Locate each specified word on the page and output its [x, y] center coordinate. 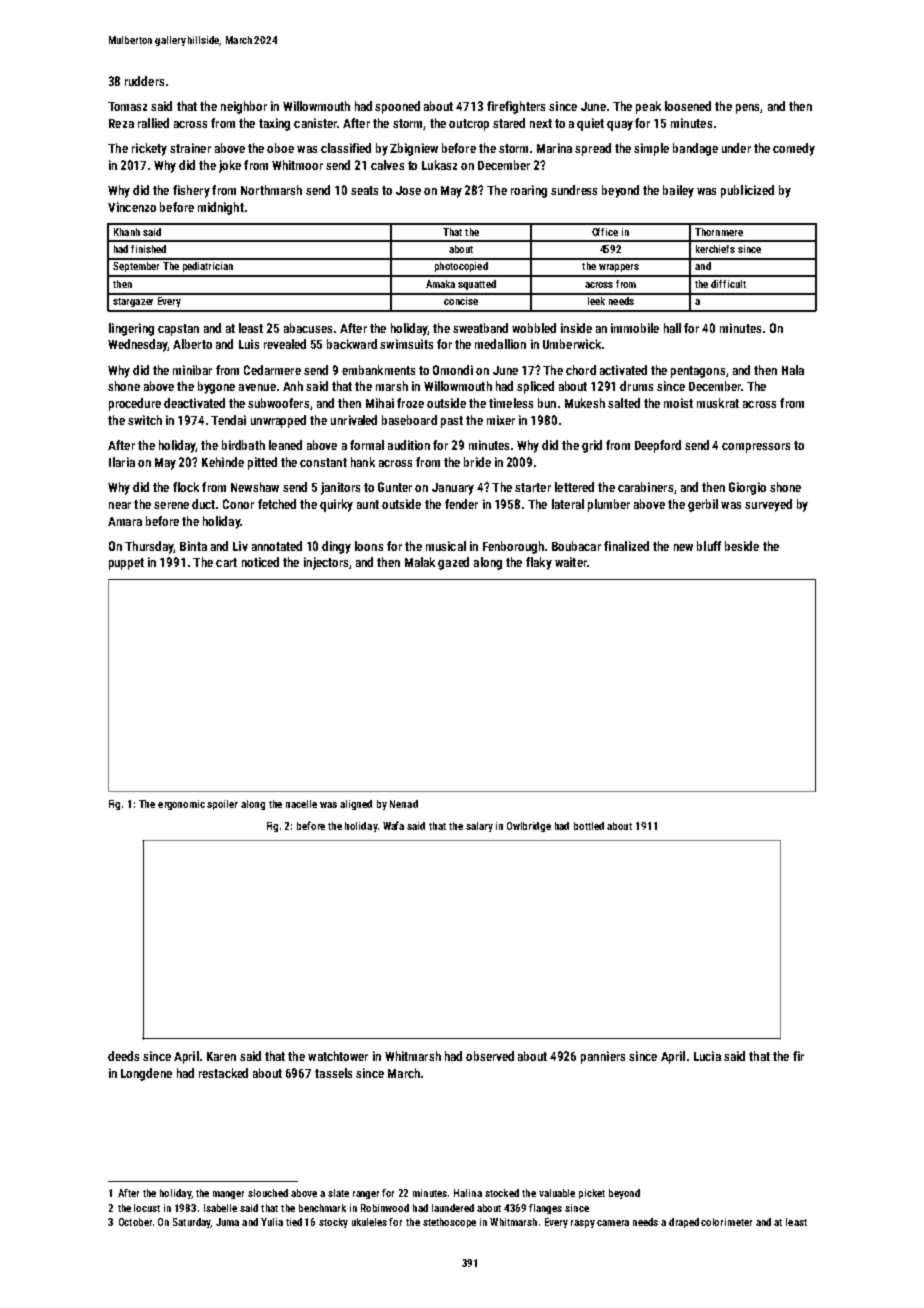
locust [147, 1208]
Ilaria [122, 462]
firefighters [516, 107]
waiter [571, 562]
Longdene [146, 1074]
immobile [635, 328]
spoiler [222, 805]
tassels [333, 1073]
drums [636, 386]
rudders [144, 81]
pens [747, 109]
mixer [501, 420]
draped [684, 1223]
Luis [249, 344]
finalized [626, 546]
